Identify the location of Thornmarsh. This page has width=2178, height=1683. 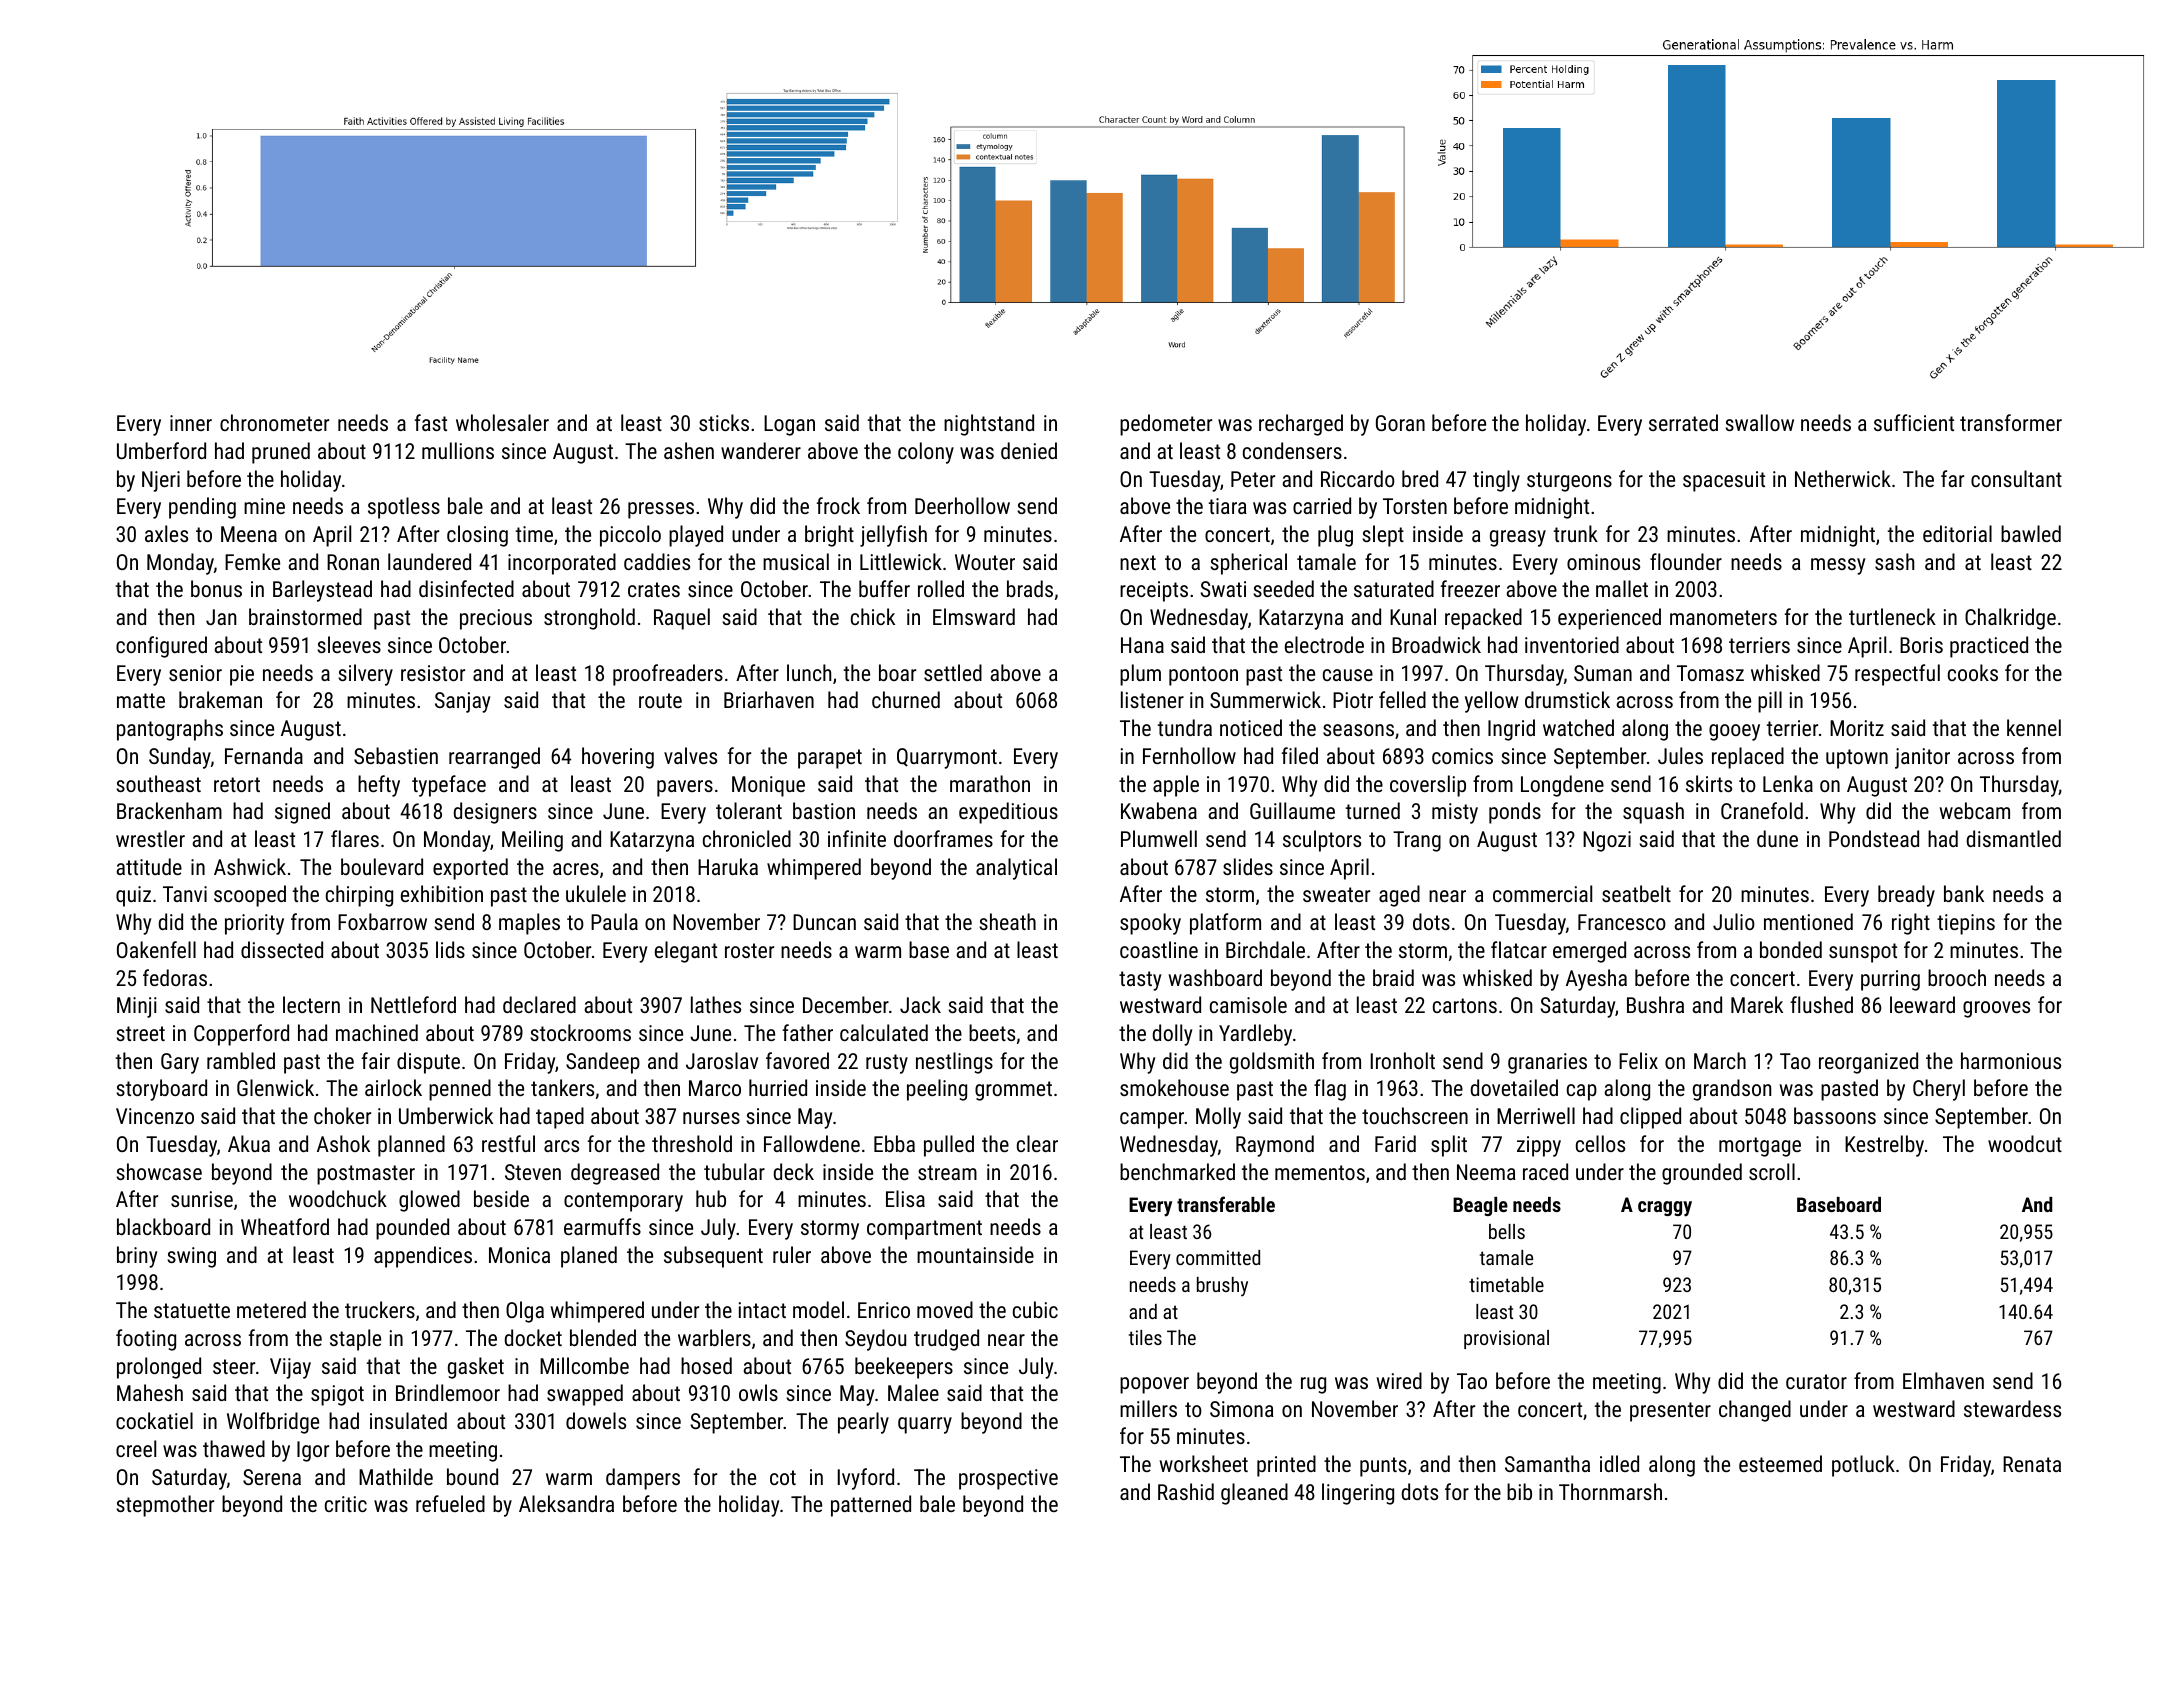
(1610, 1491).
